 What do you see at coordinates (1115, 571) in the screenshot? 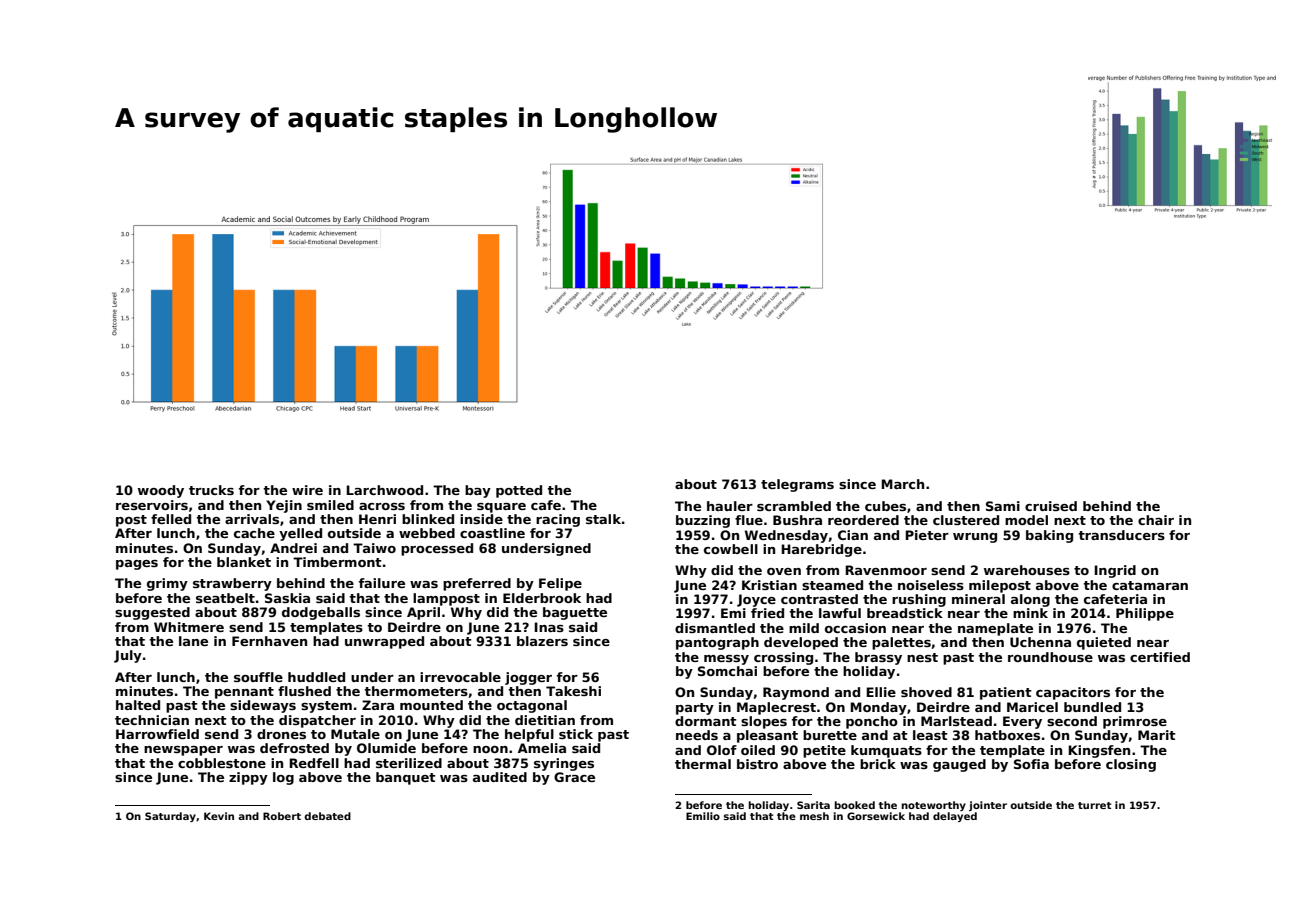
I see `Ingrid` at bounding box center [1115, 571].
